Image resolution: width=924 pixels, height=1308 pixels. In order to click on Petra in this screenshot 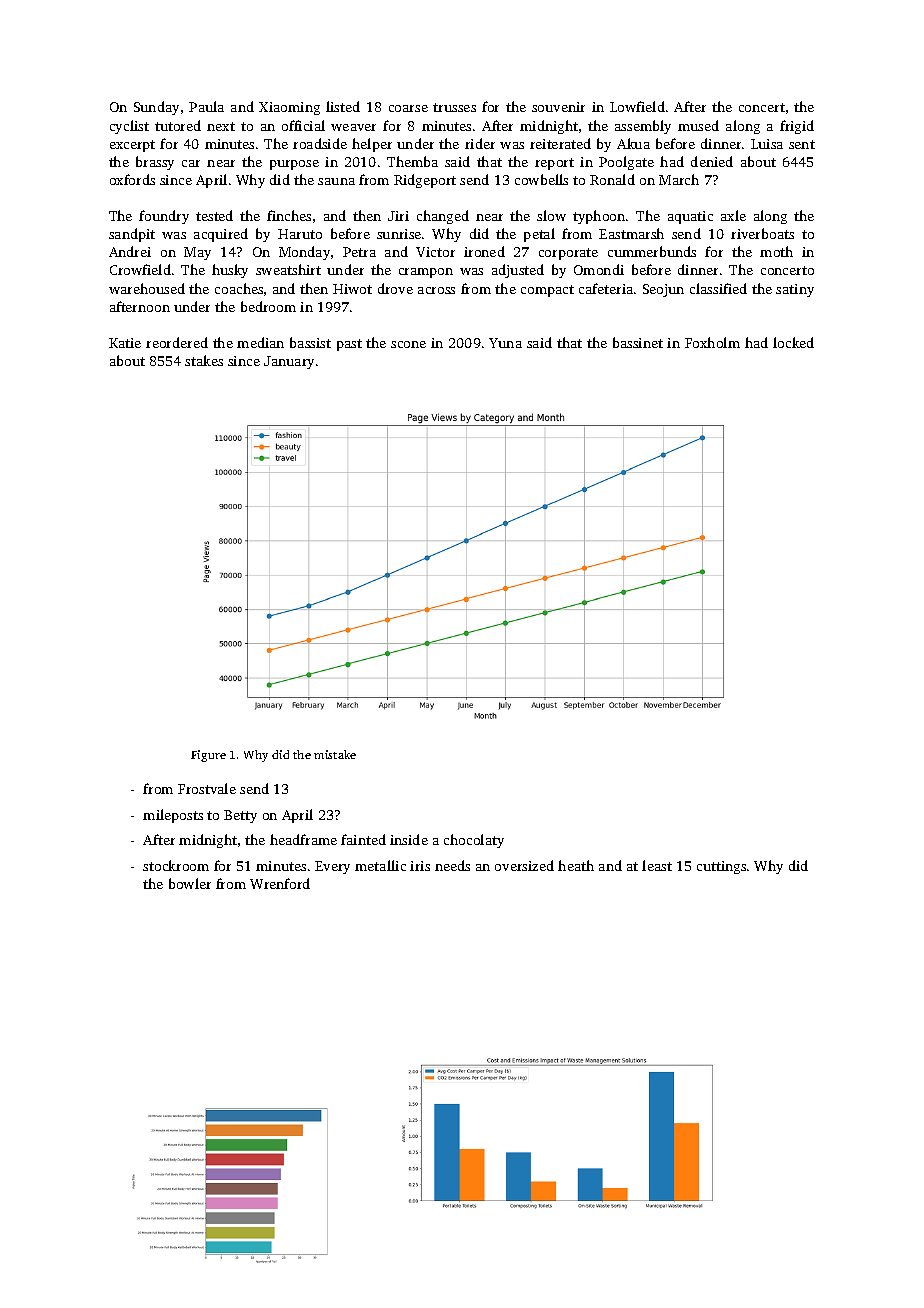, I will do `click(359, 252)`.
